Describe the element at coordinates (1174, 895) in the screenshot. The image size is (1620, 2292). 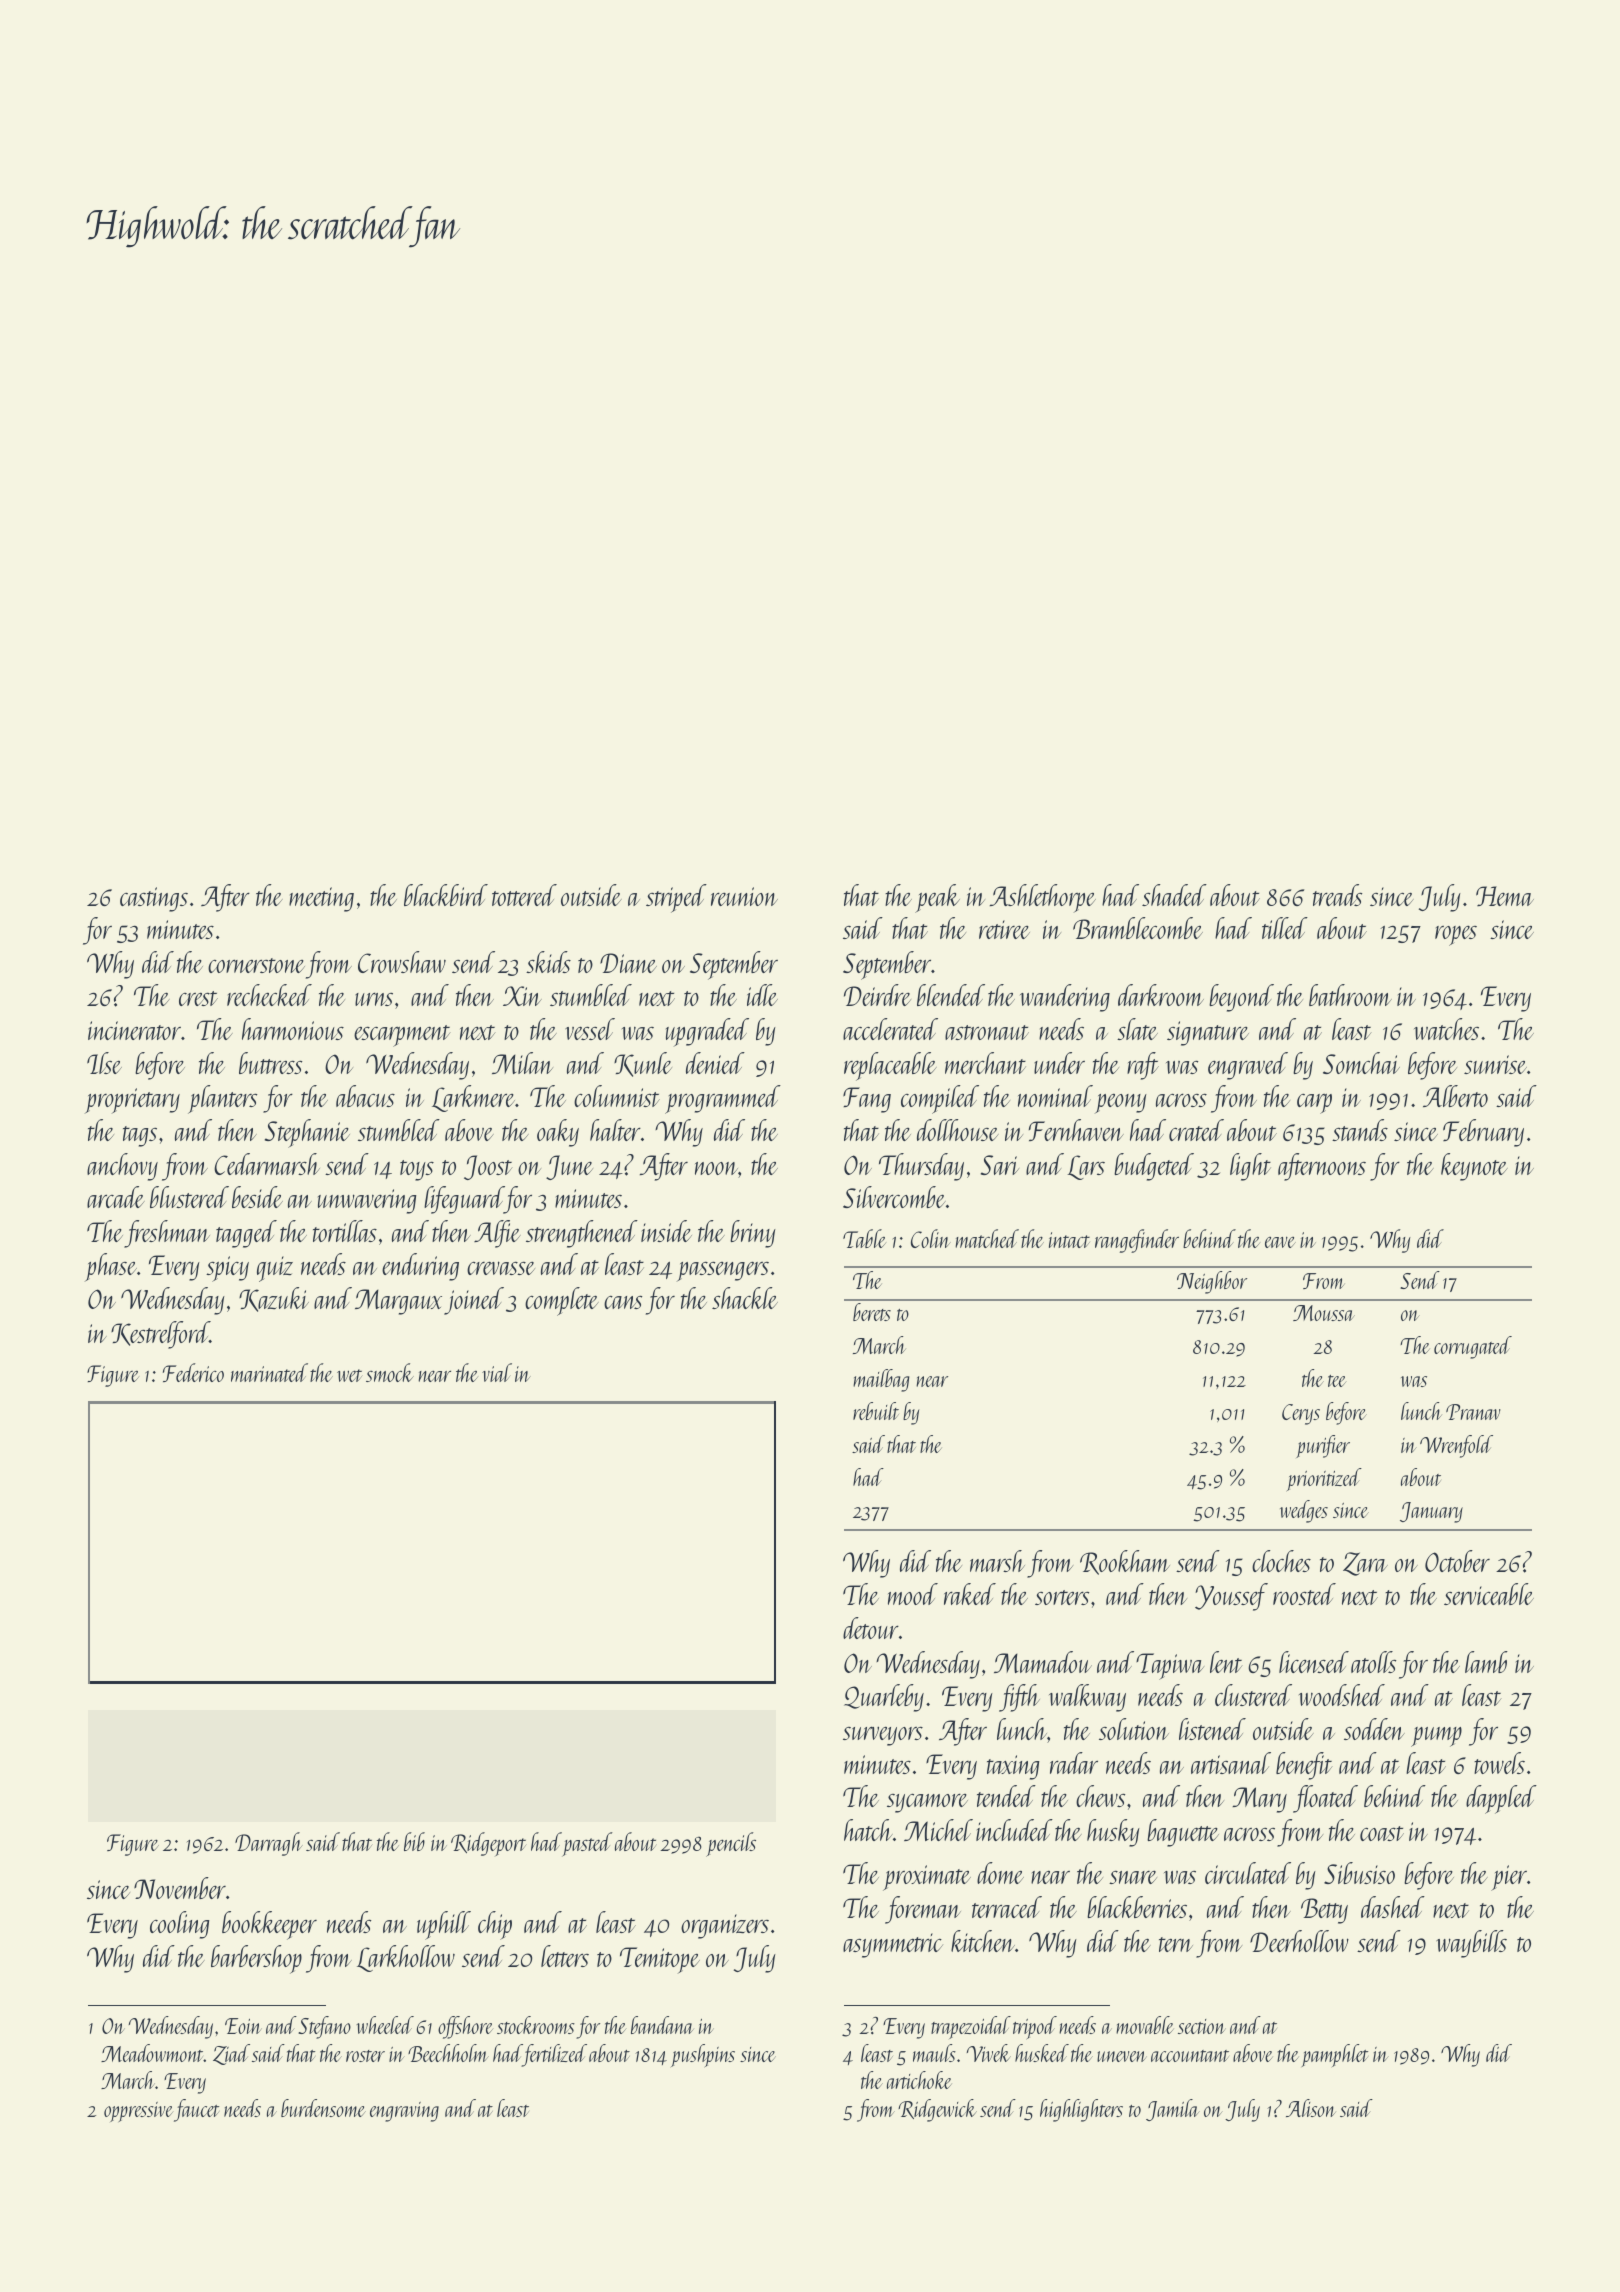
I see `shaded` at that location.
